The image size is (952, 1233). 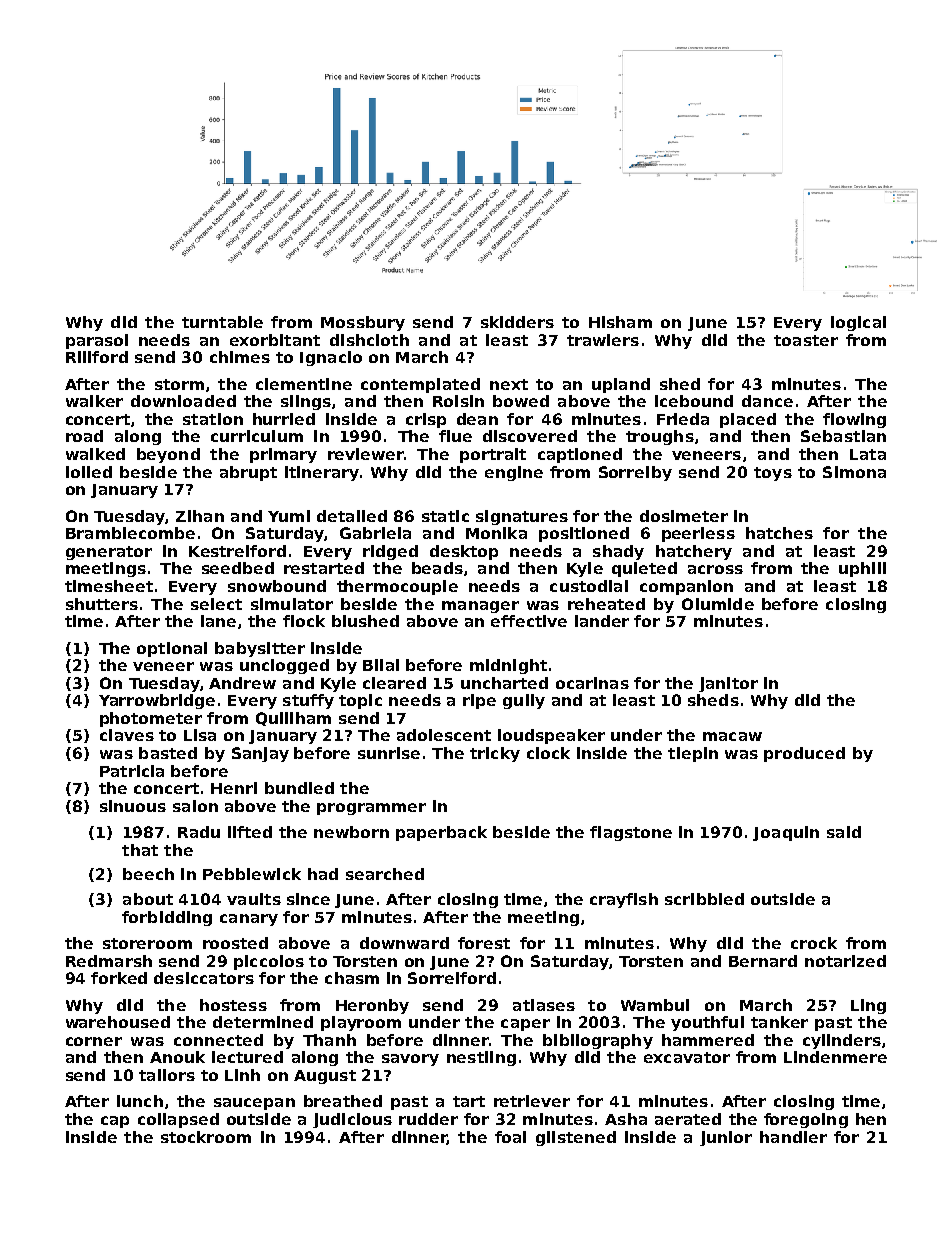 What do you see at coordinates (495, 754) in the image?
I see `tricky` at bounding box center [495, 754].
